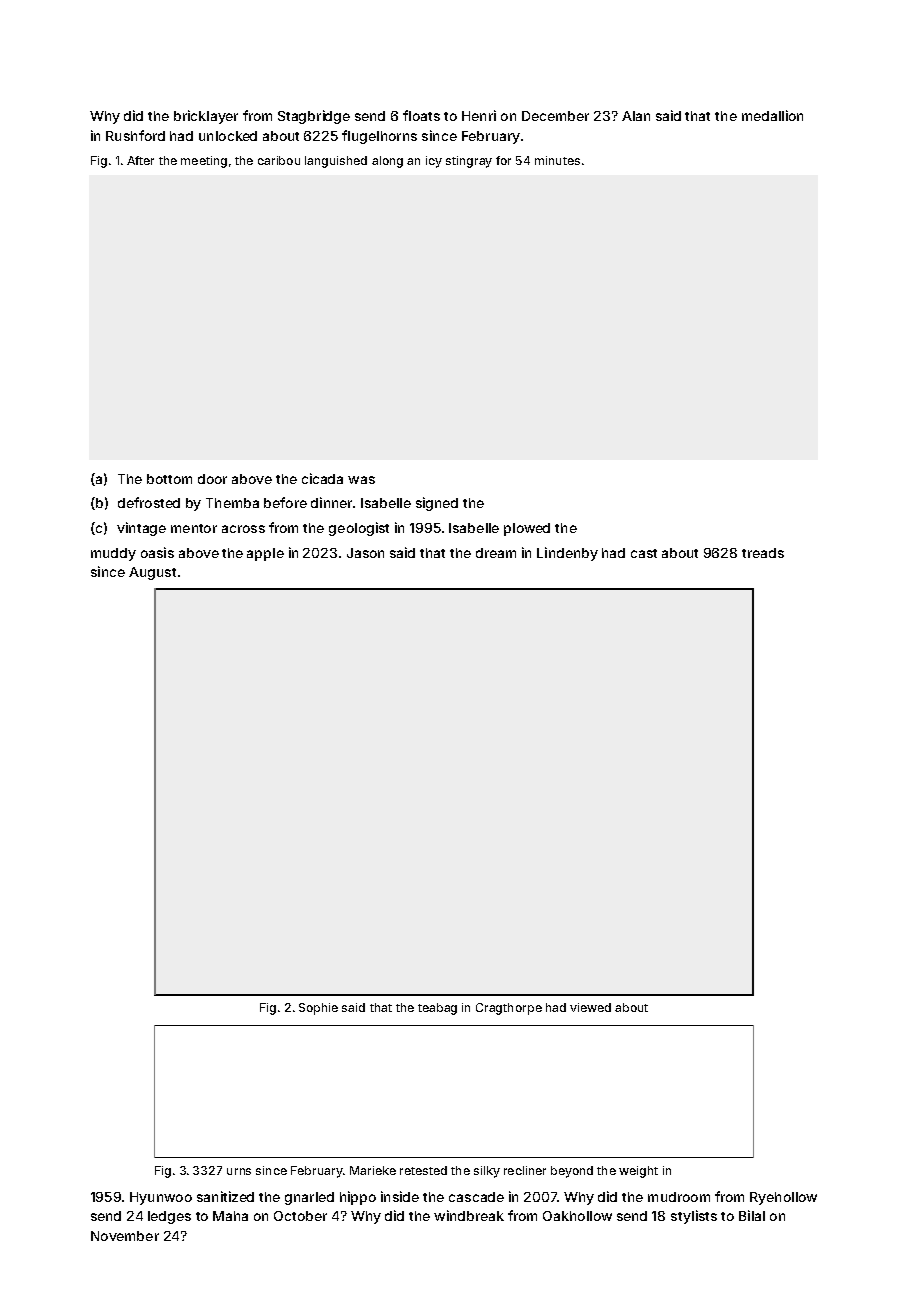 This screenshot has height=1316, width=908. Describe the element at coordinates (638, 1172) in the screenshot. I see `weight` at that location.
